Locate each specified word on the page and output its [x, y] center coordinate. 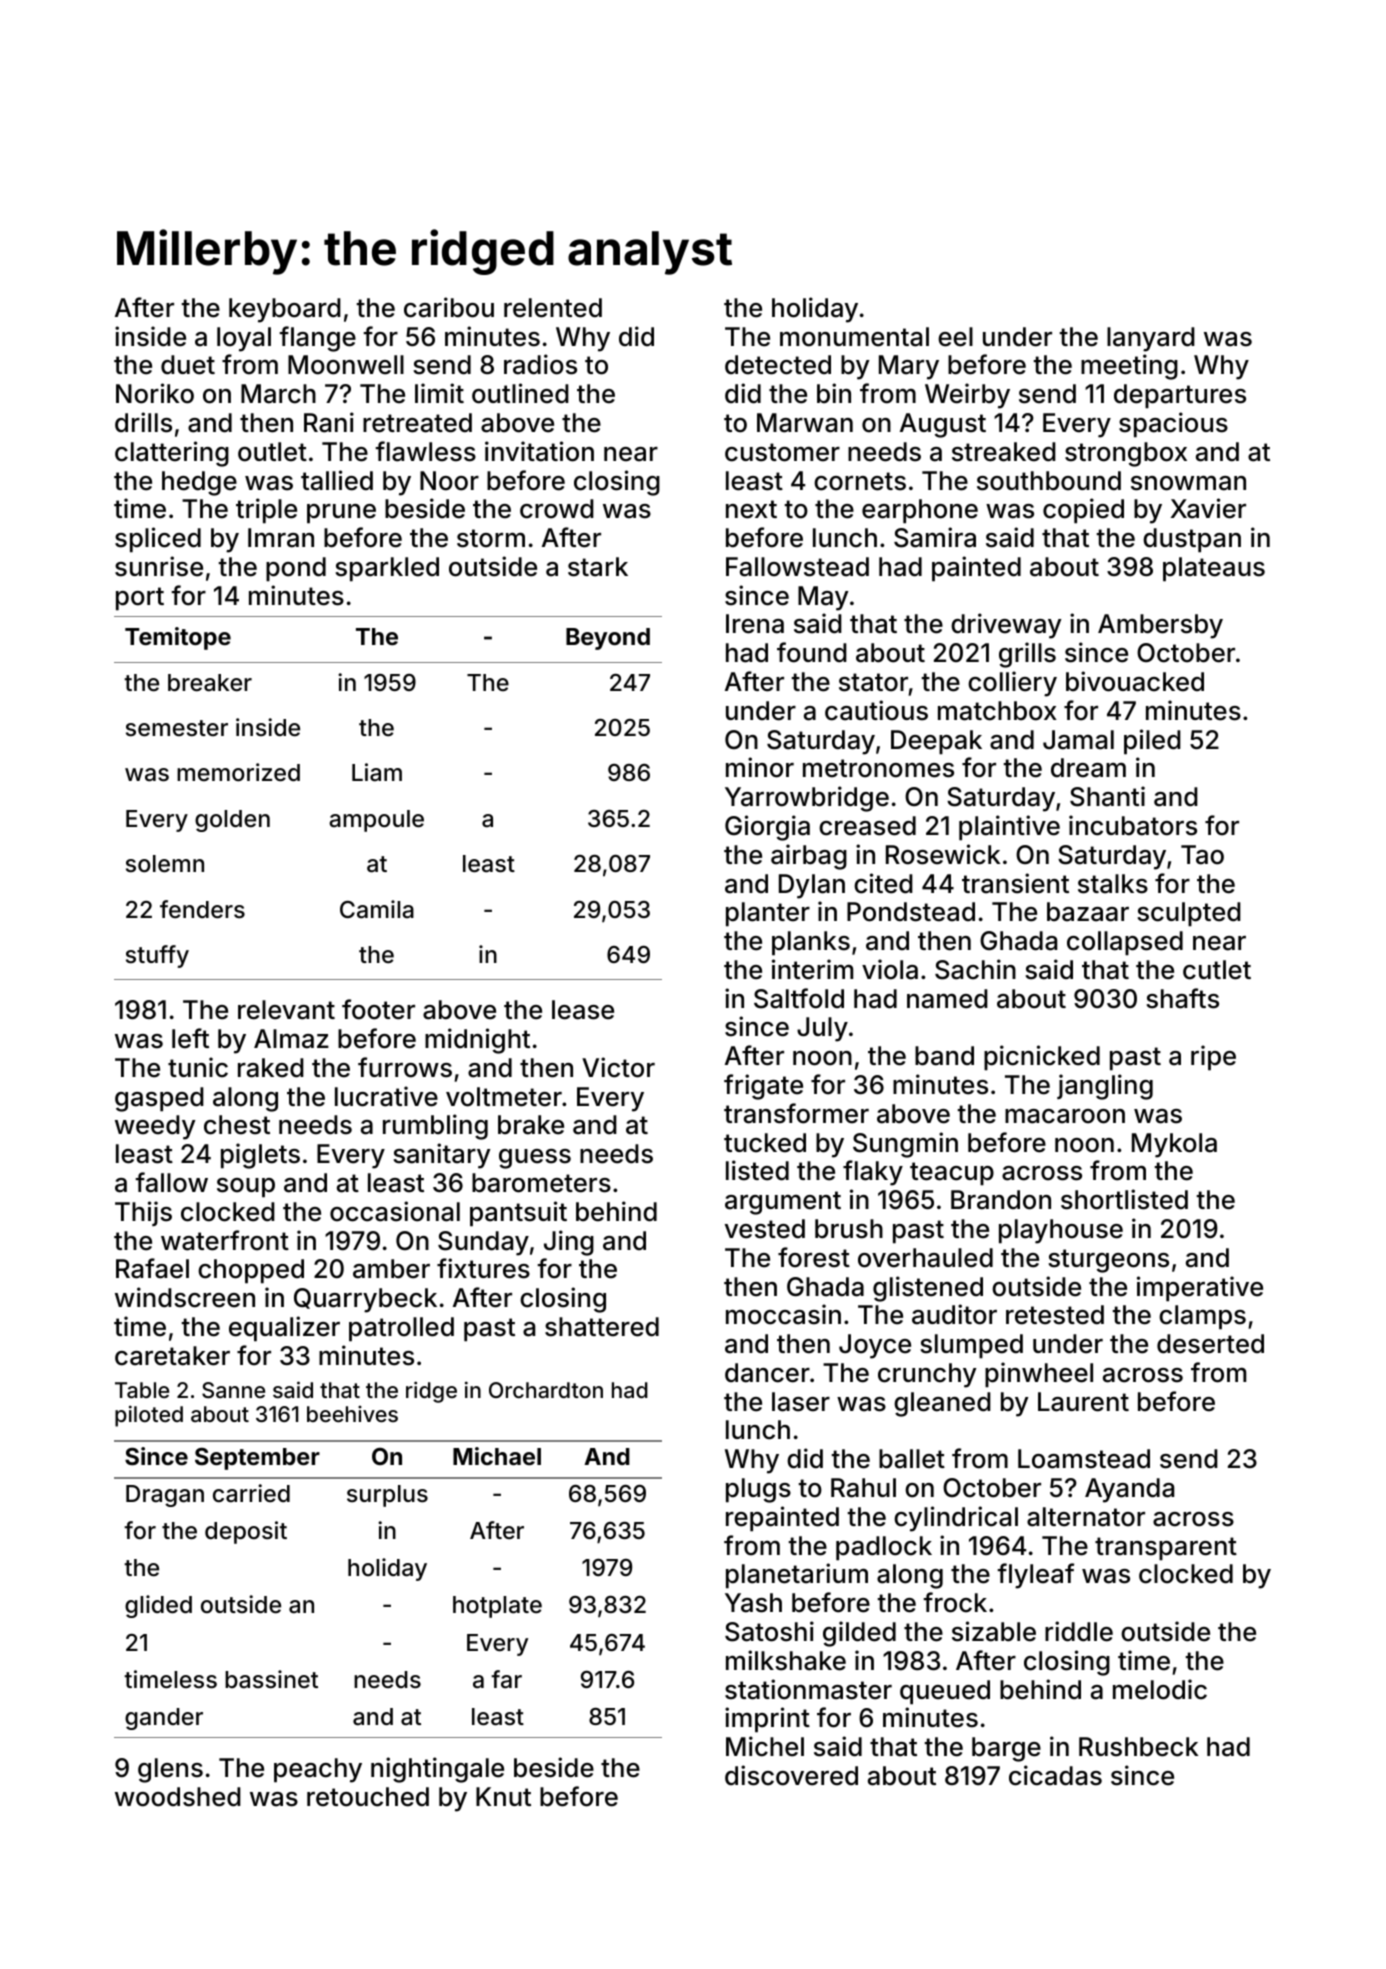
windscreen [185, 1297]
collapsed [1125, 943]
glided [158, 1606]
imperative [1200, 1289]
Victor [618, 1067]
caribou [449, 307]
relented [553, 308]
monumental [854, 337]
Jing [569, 1243]
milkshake [786, 1660]
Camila [377, 909]
